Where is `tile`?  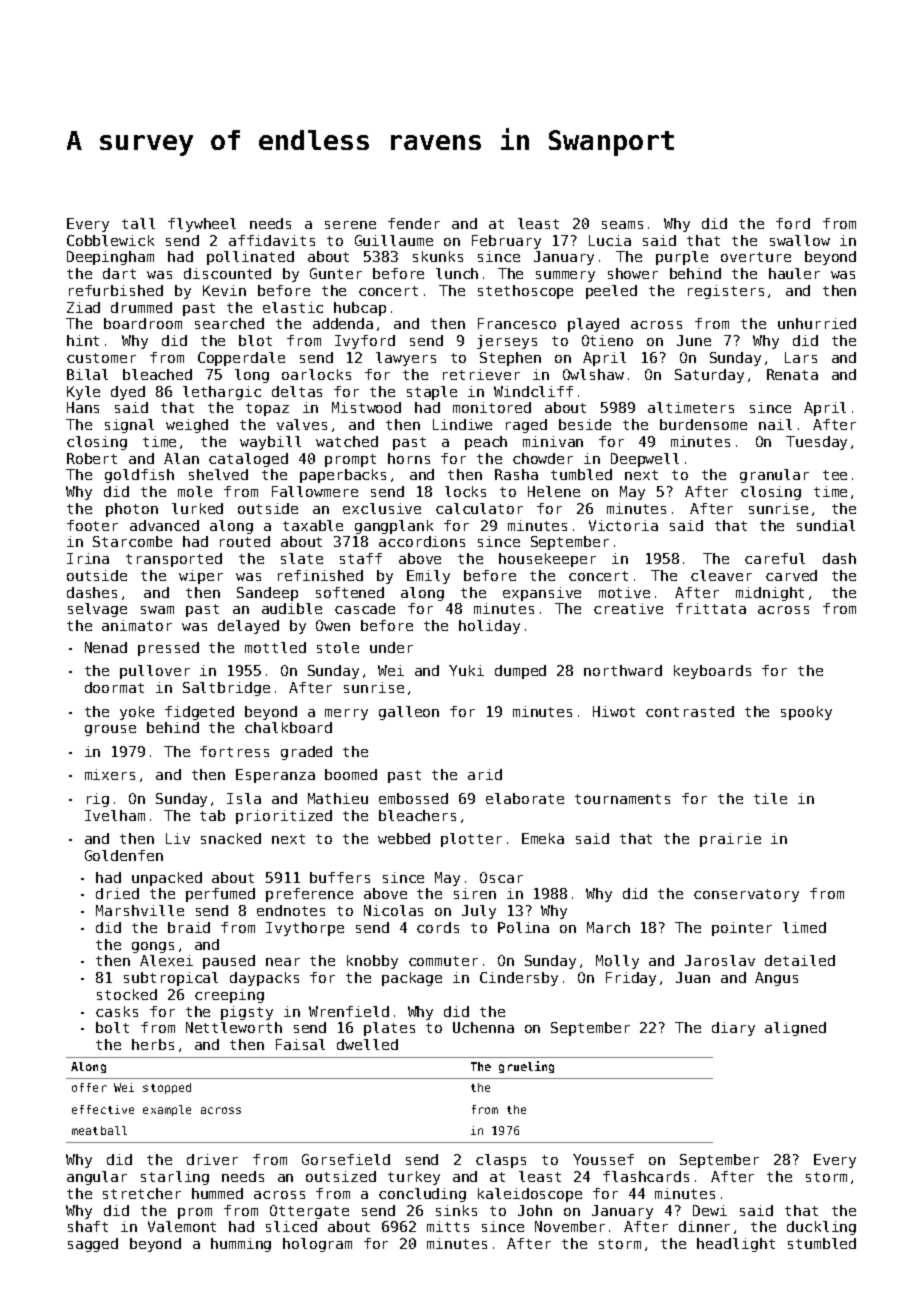
tile is located at coordinates (770, 798).
